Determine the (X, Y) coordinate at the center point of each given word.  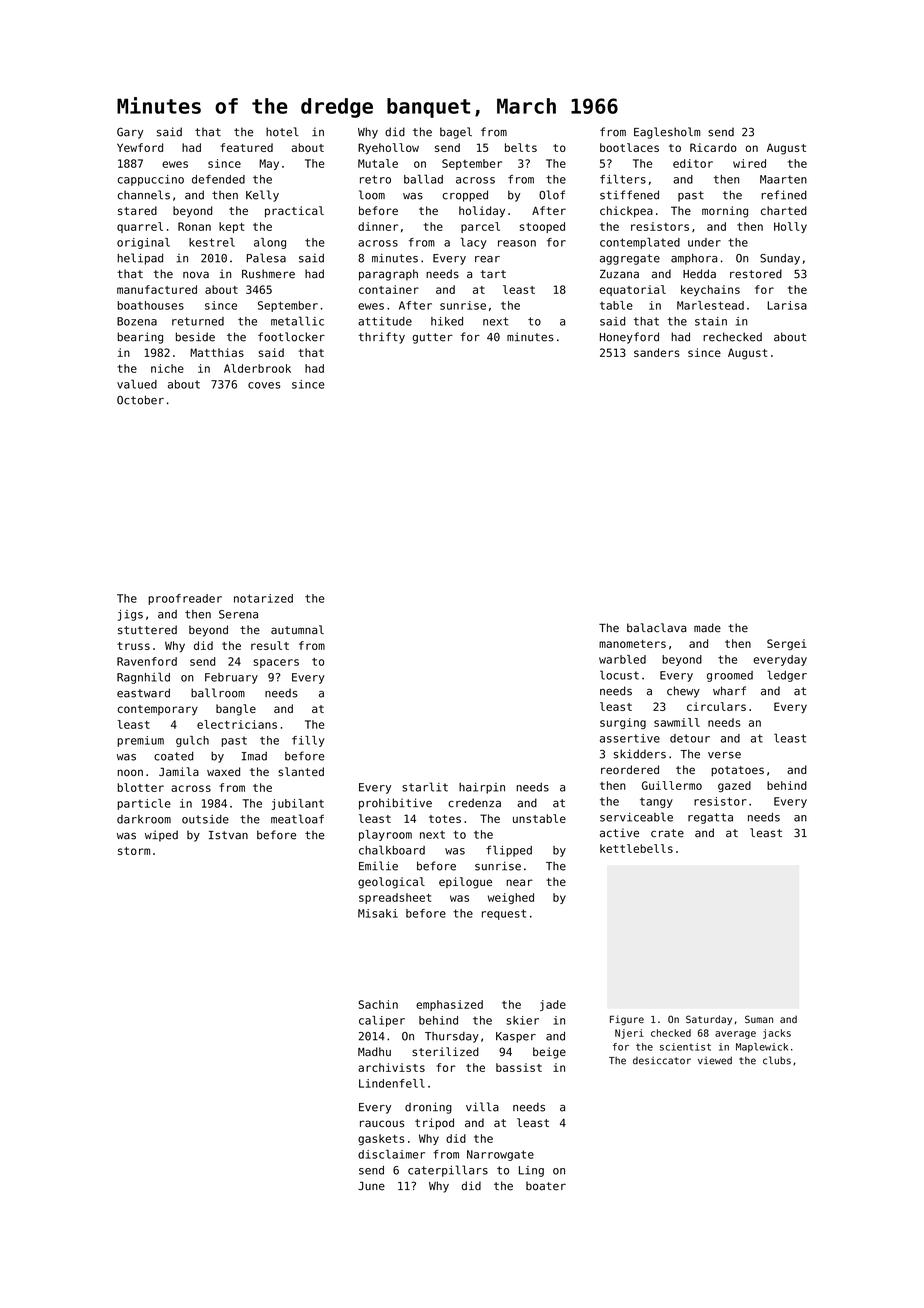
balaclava (657, 628)
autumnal (297, 630)
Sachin (378, 1004)
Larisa (787, 305)
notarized (263, 598)
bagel (456, 133)
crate (667, 833)
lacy (474, 243)
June (371, 1186)
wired (749, 163)
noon (130, 772)
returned (198, 321)
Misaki (378, 913)
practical (294, 212)
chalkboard (392, 850)
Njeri (629, 1034)
